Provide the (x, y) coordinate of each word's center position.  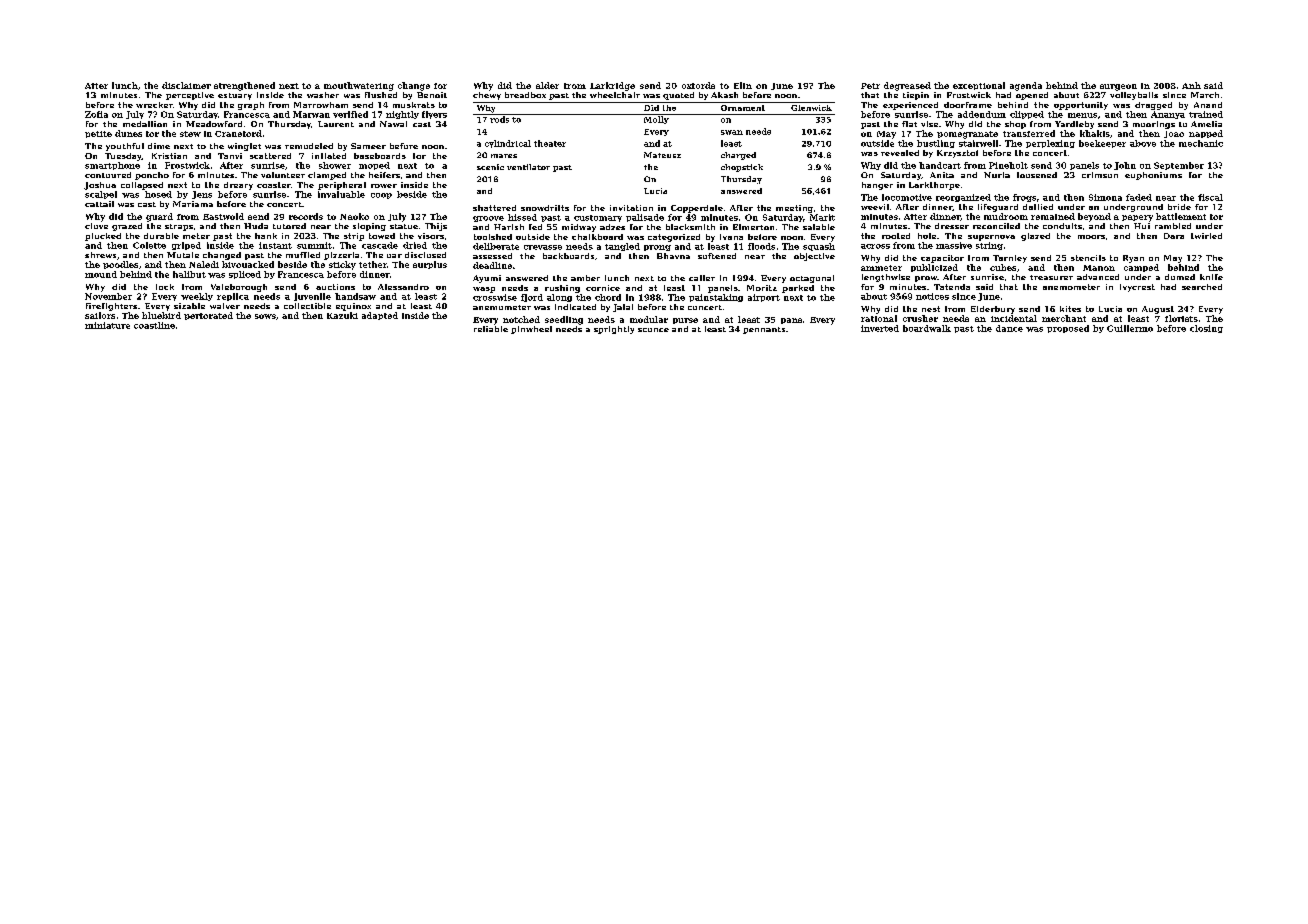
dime (159, 146)
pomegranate (967, 135)
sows (265, 316)
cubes (1003, 267)
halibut (189, 274)
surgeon (1118, 87)
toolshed (493, 237)
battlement (1181, 216)
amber (585, 278)
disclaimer (186, 85)
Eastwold (223, 216)
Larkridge (612, 86)
